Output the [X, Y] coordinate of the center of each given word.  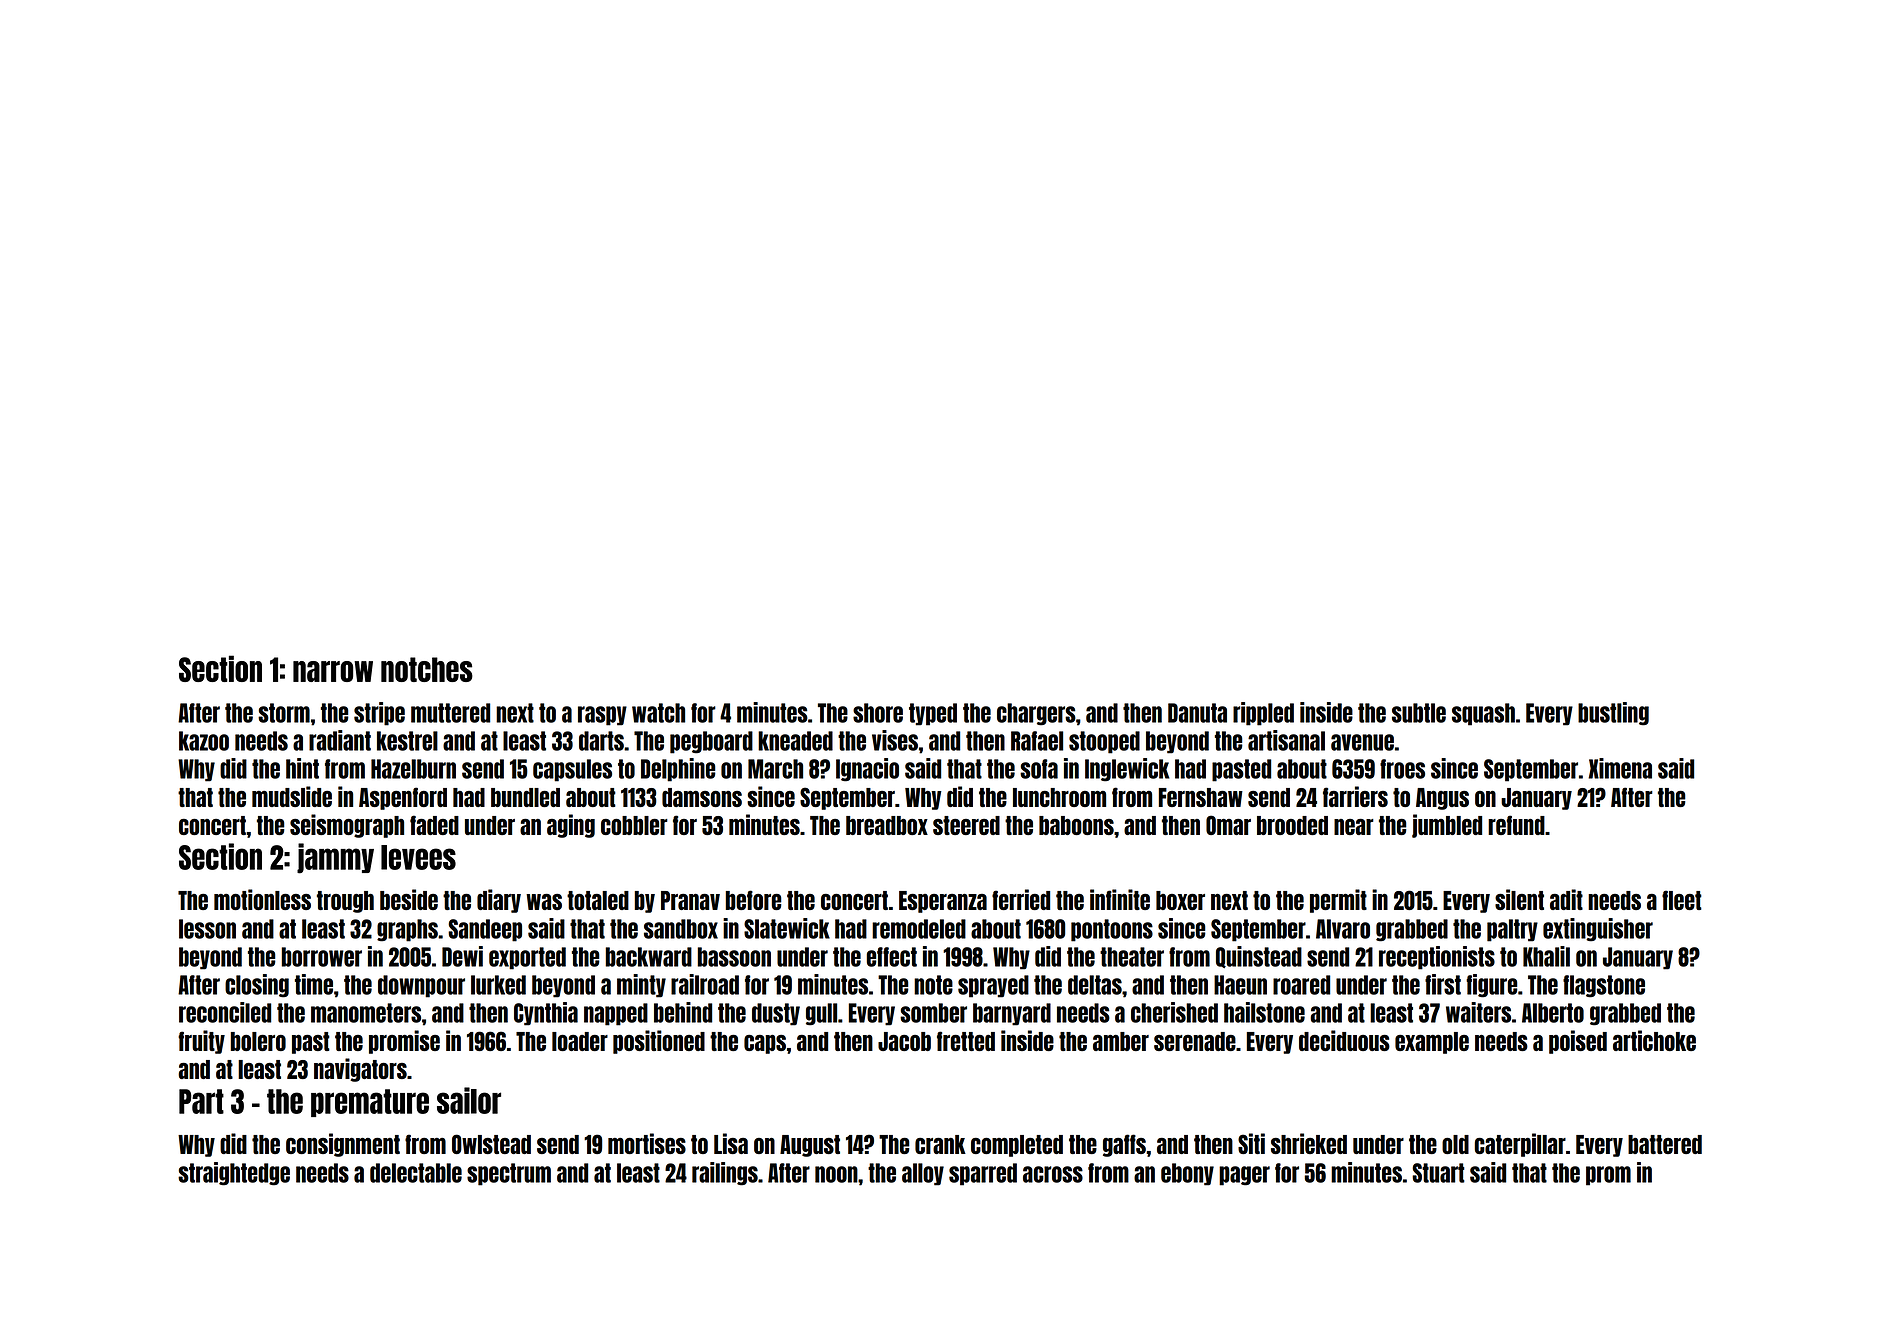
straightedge [234, 1174]
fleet [1682, 900]
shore [878, 713]
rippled [1263, 714]
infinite [1120, 899]
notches [427, 669]
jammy [335, 858]
